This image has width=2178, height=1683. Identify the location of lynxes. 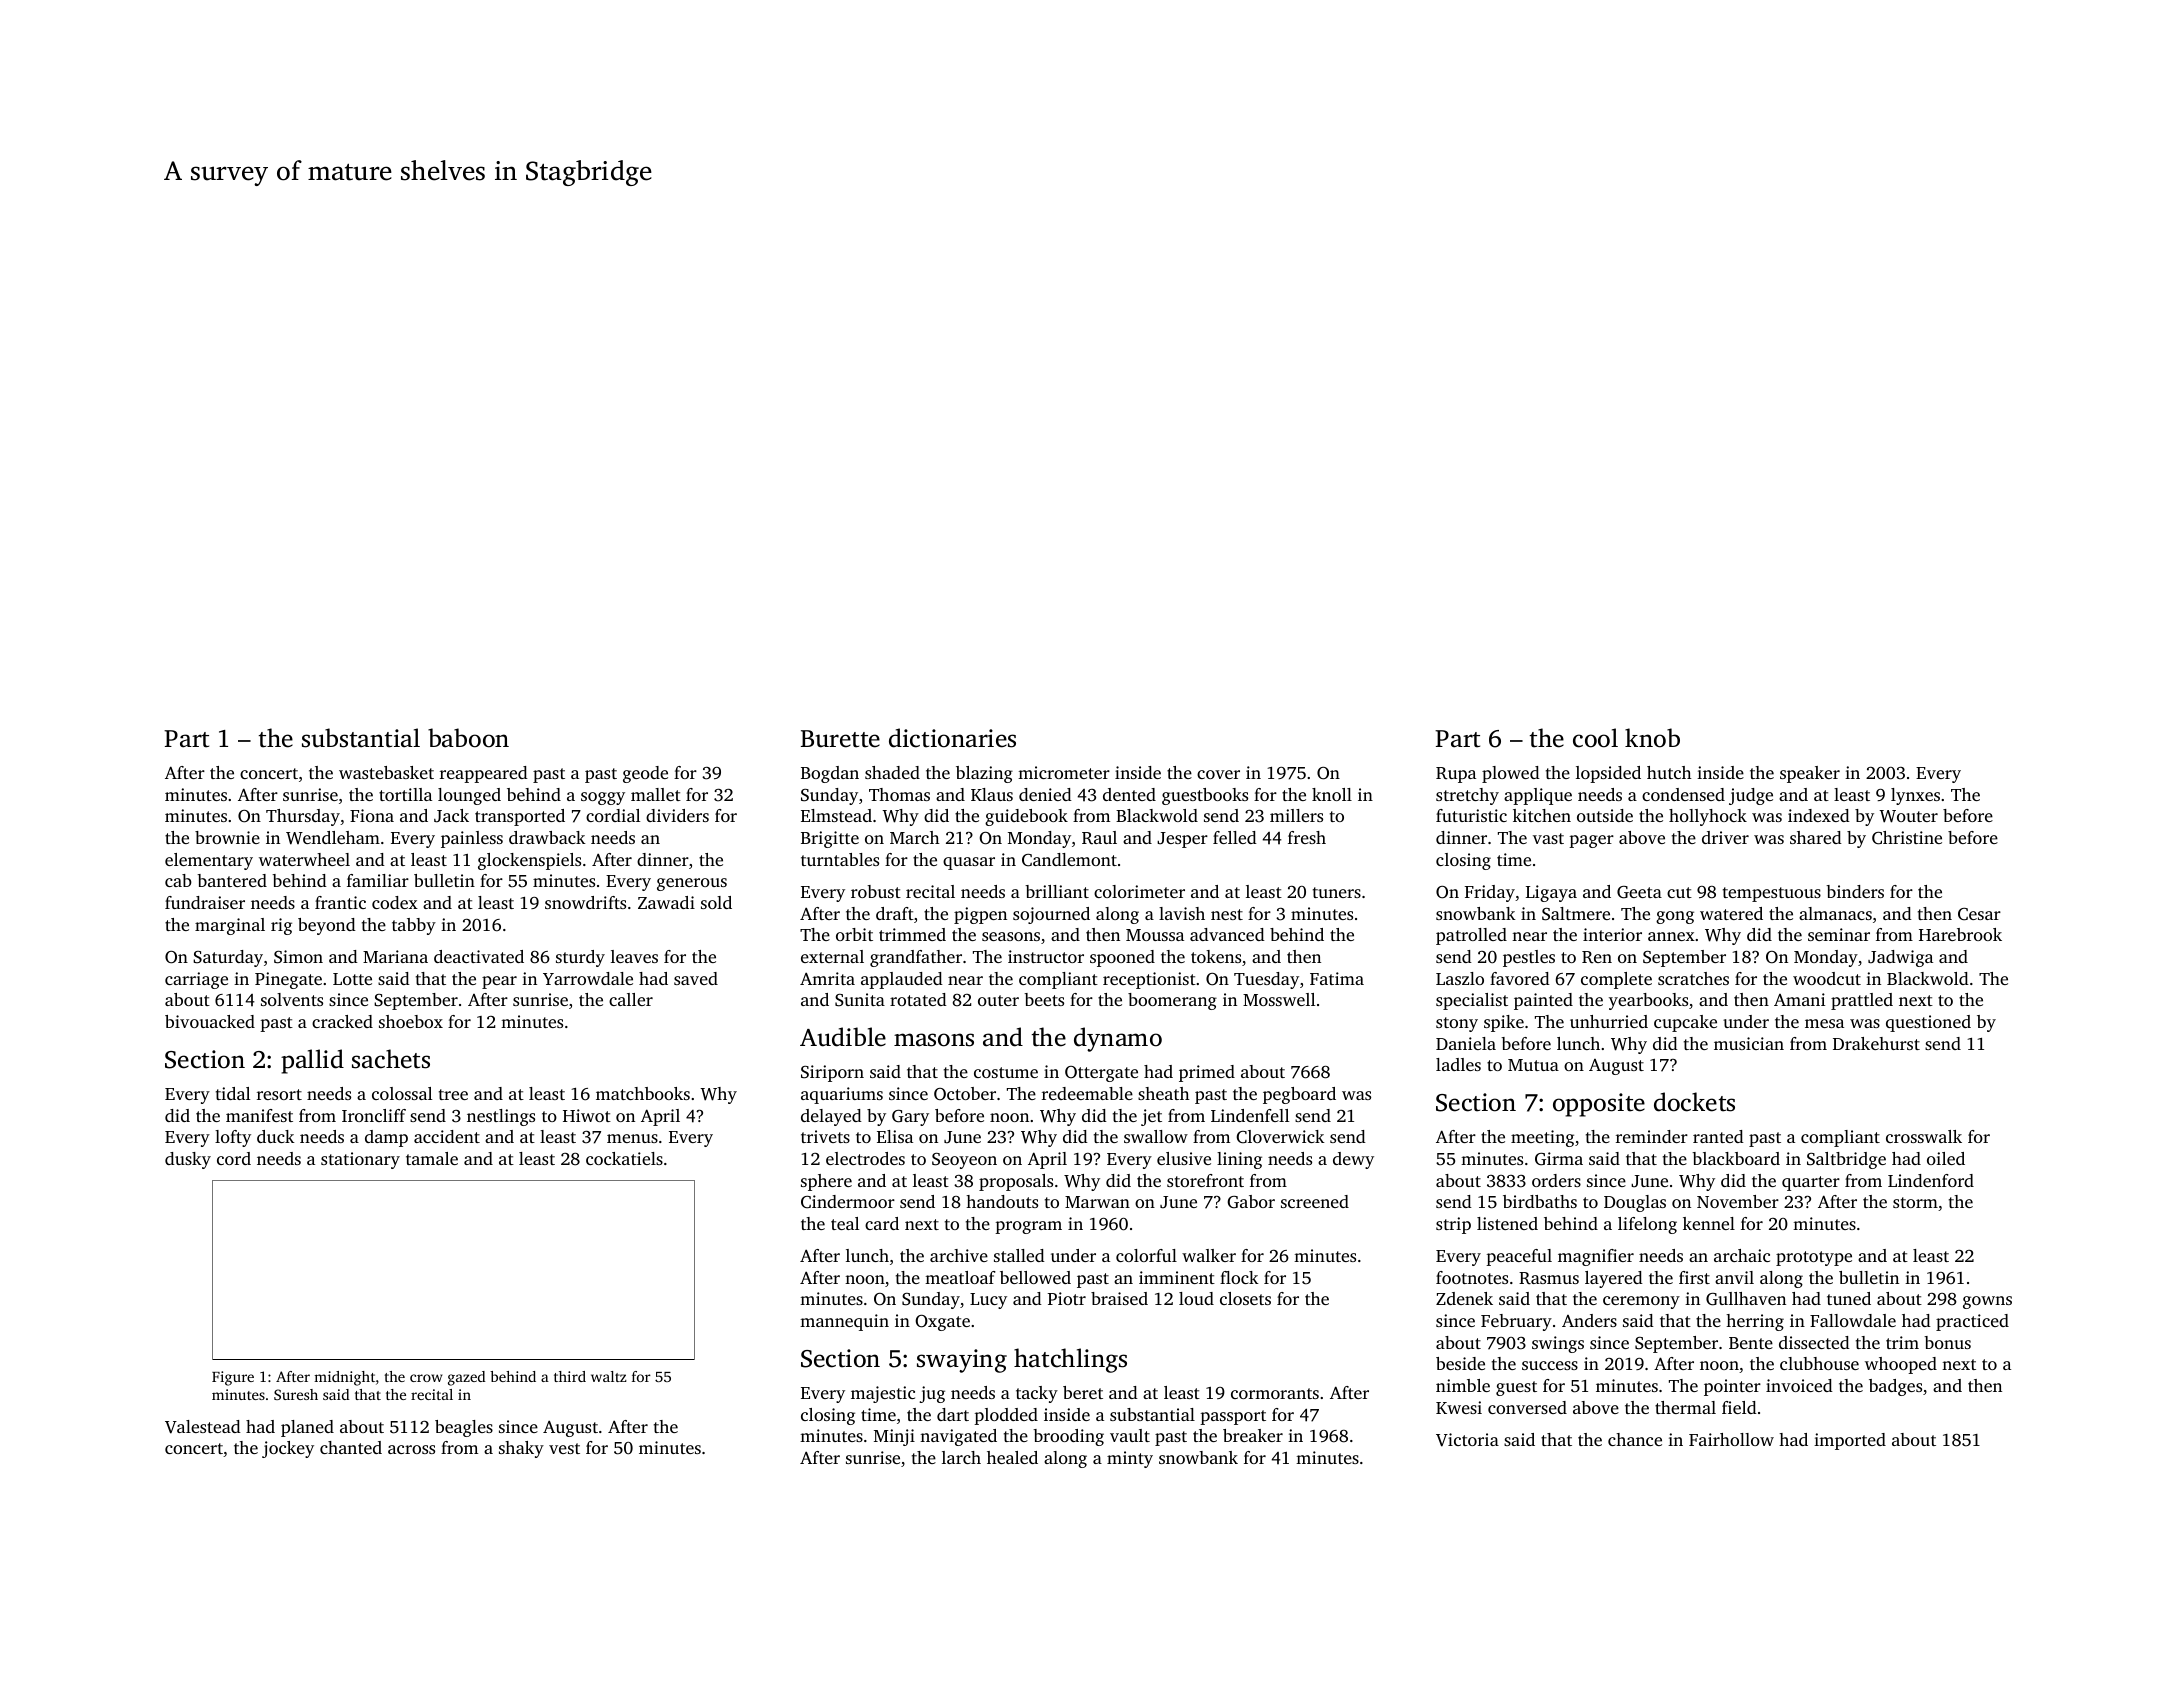
(1915, 796).
